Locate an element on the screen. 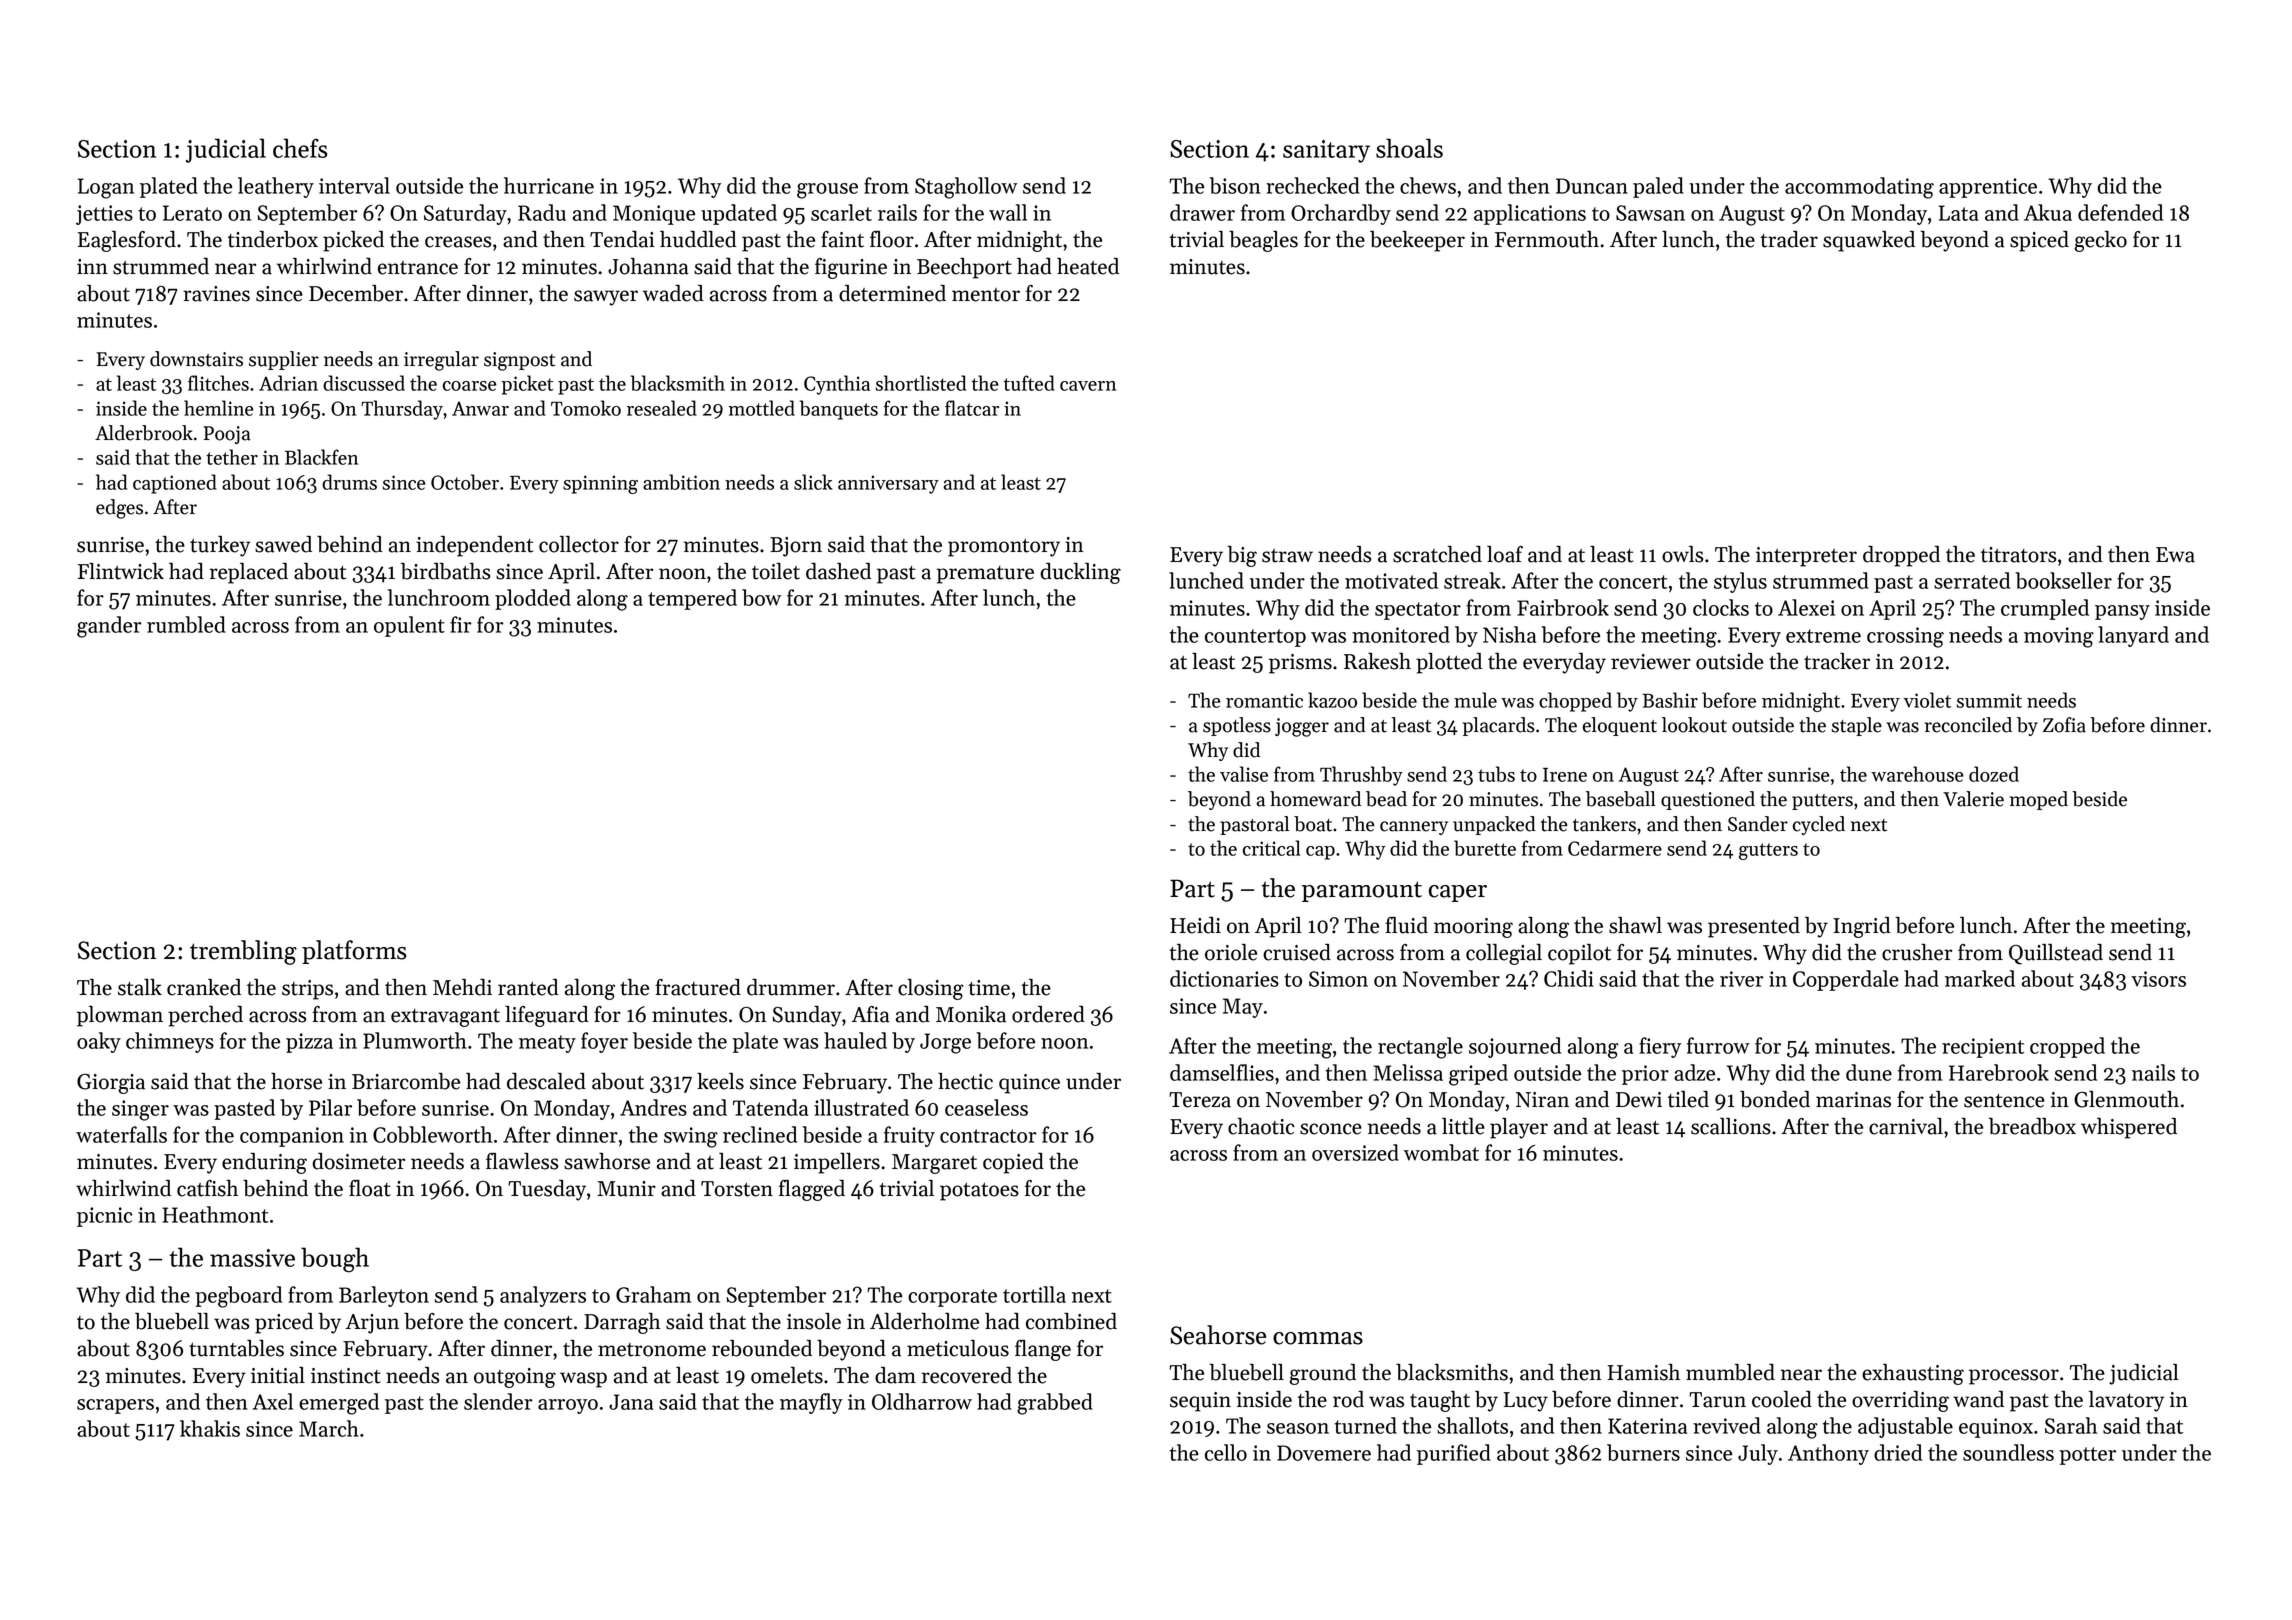 The image size is (2292, 1620). July is located at coordinates (1758, 1454).
